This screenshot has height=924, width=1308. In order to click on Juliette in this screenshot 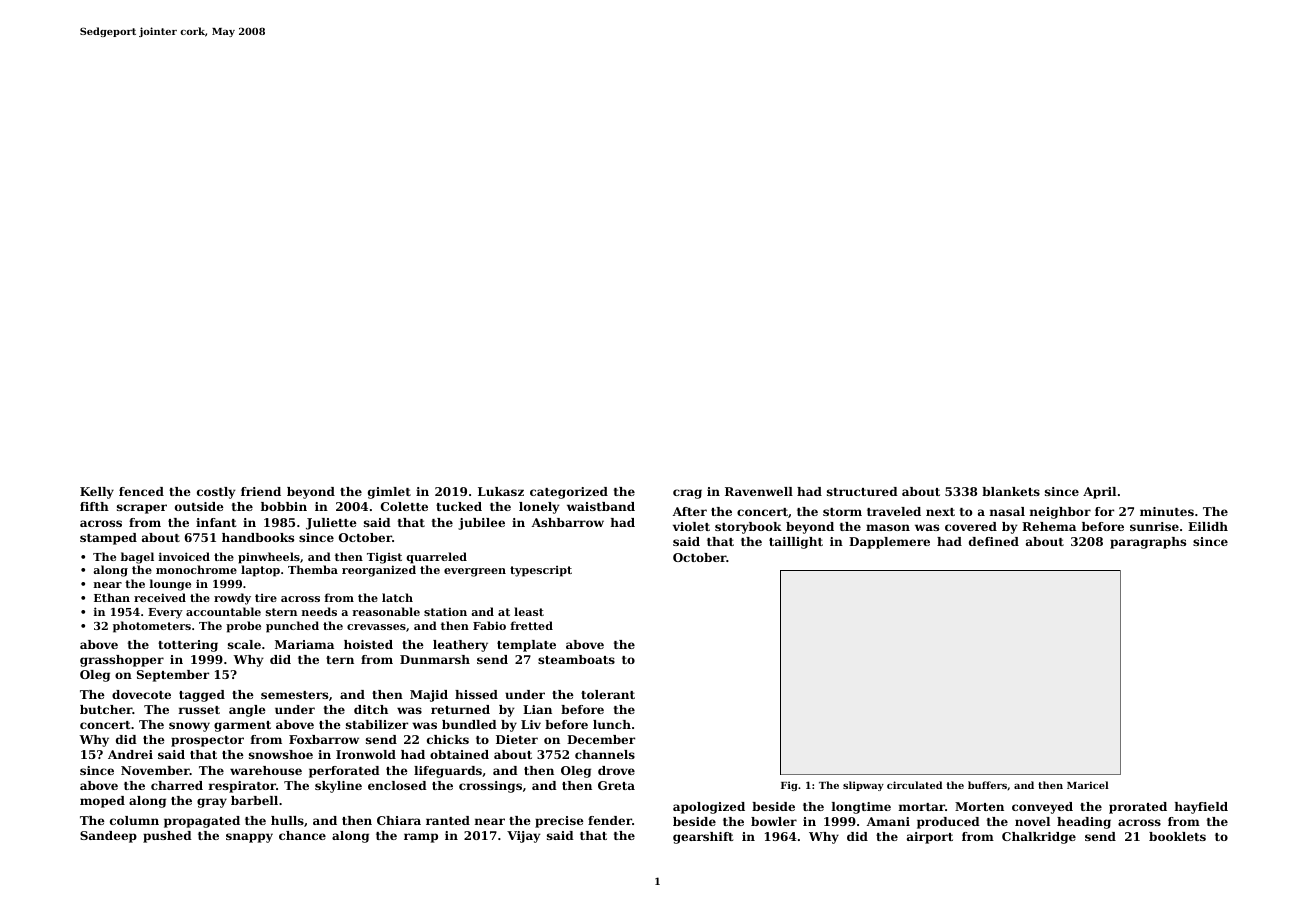, I will do `click(331, 524)`.
